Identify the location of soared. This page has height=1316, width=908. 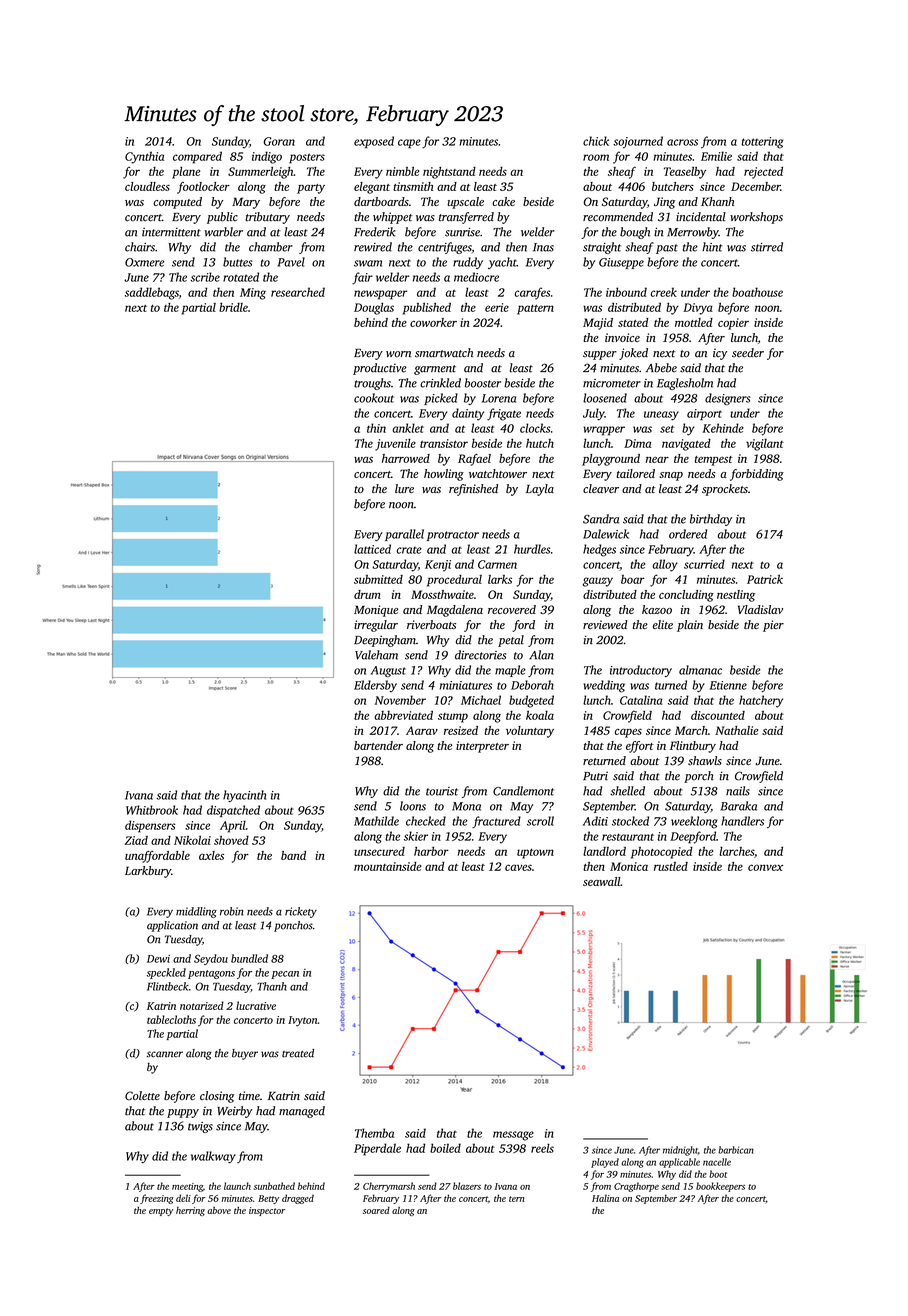
(376, 1210).
